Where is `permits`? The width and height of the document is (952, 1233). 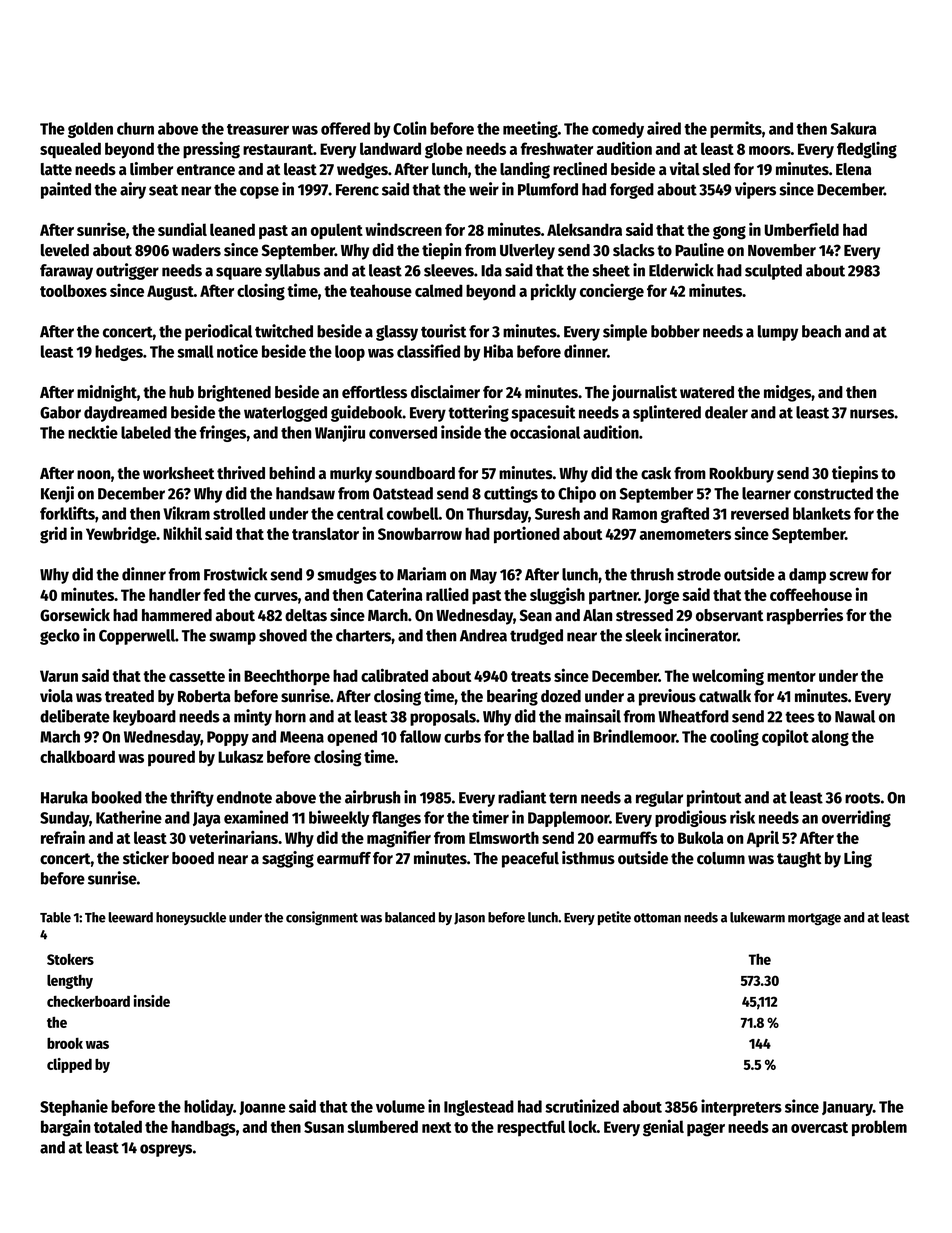
permits is located at coordinates (736, 129).
